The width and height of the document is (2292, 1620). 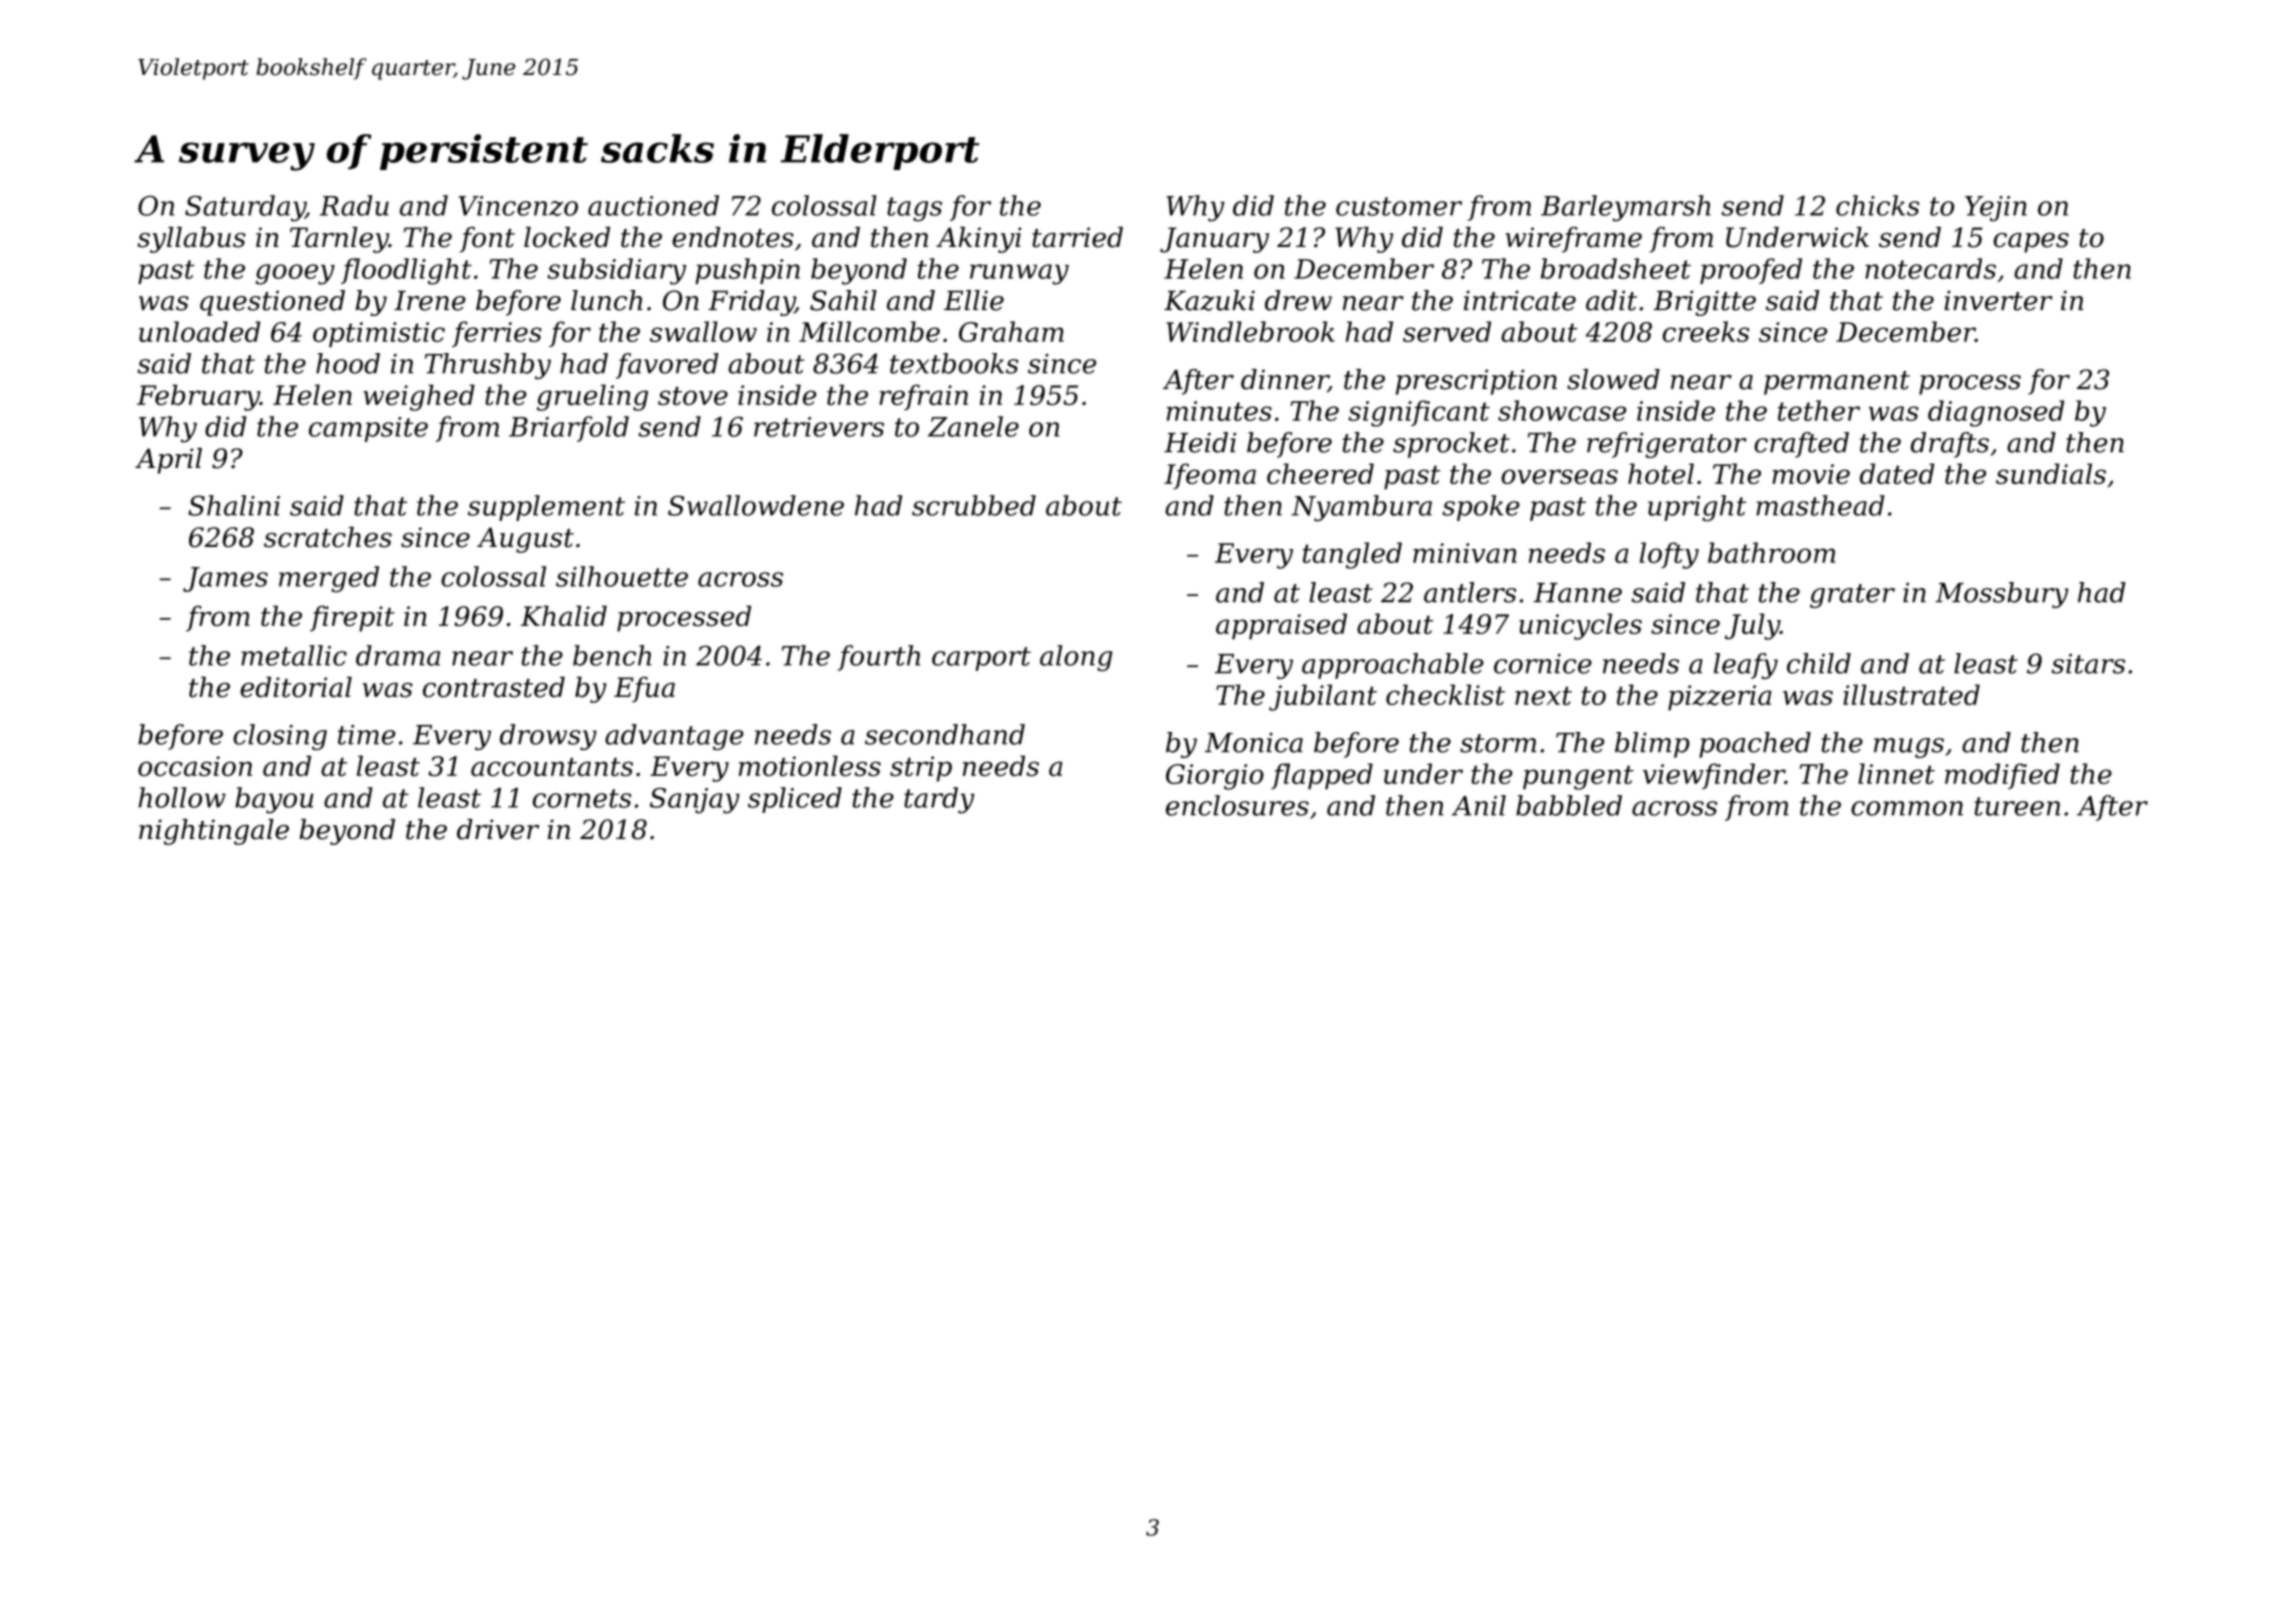 What do you see at coordinates (1352, 555) in the document?
I see `tangled` at bounding box center [1352, 555].
